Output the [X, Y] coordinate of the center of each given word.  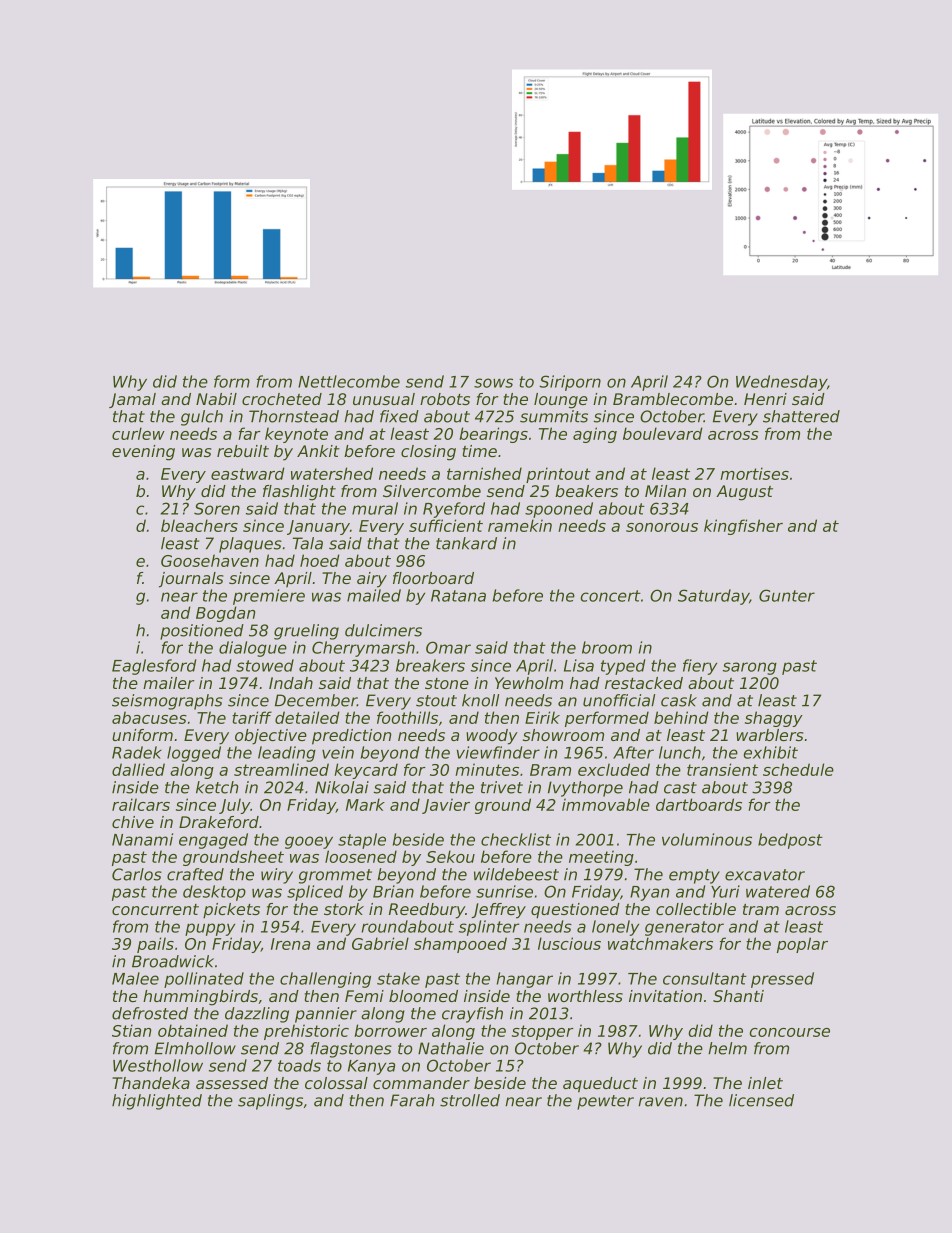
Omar [448, 647]
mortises [754, 473]
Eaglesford [154, 667]
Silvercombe [432, 491]
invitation [665, 996]
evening [143, 453]
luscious [569, 943]
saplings [270, 1102]
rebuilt [243, 451]
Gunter [787, 595]
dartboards [699, 804]
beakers [586, 491]
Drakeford [219, 822]
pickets [231, 911]
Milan [665, 491]
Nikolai [342, 787]
